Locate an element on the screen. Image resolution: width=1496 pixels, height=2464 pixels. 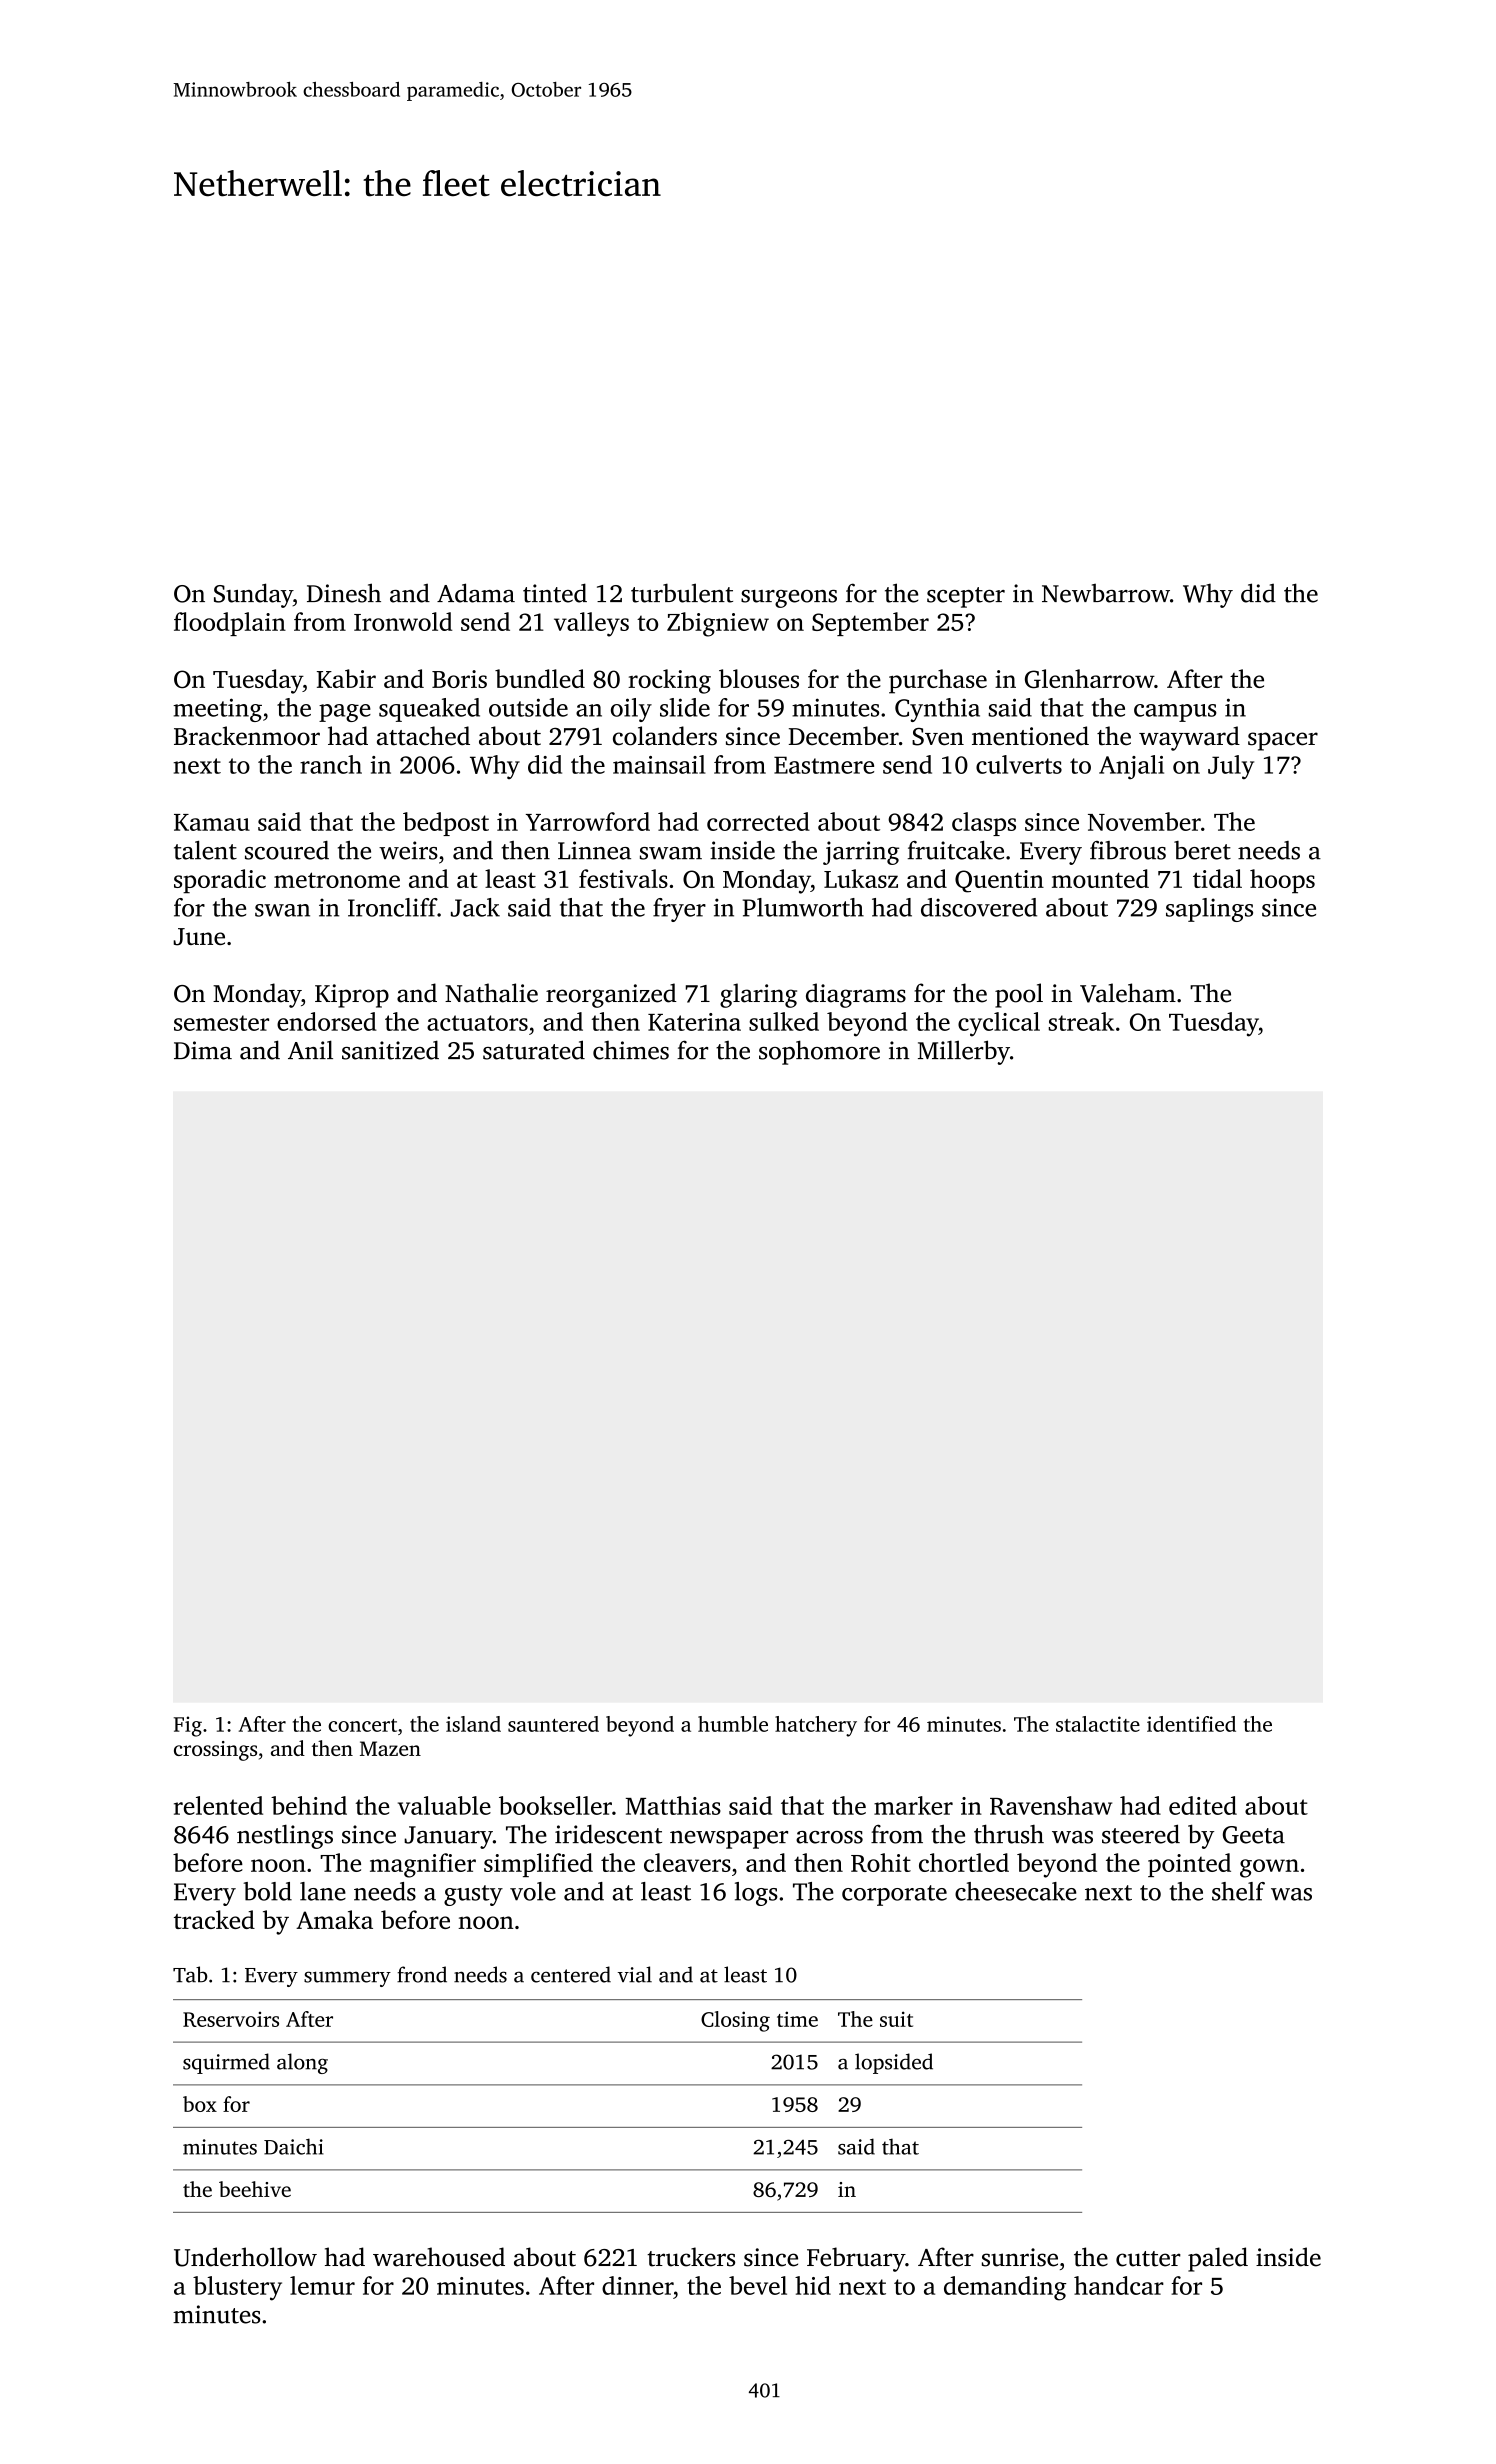
reorganized is located at coordinates (611, 995).
